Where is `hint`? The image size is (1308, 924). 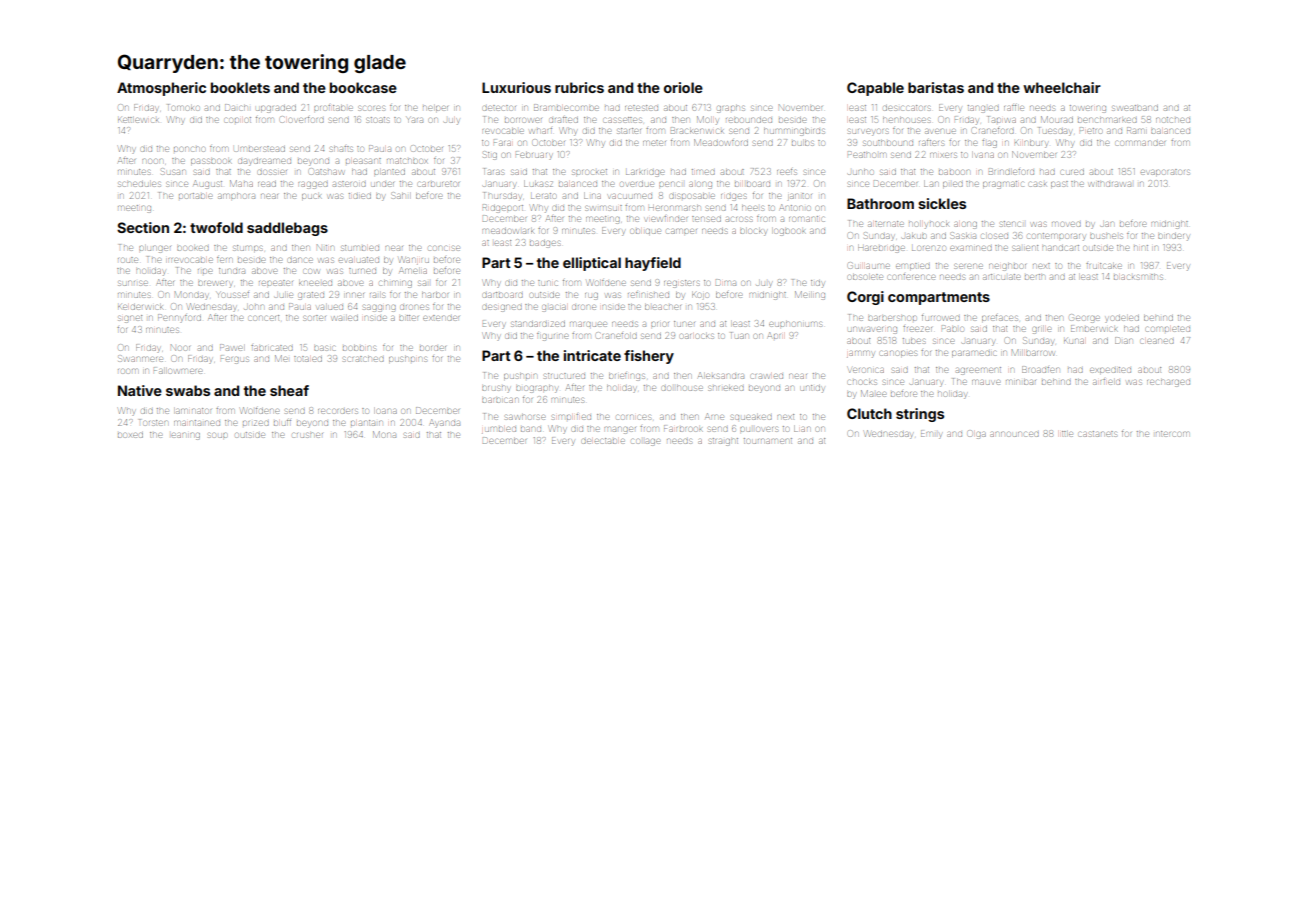
hint is located at coordinates (1141, 248).
